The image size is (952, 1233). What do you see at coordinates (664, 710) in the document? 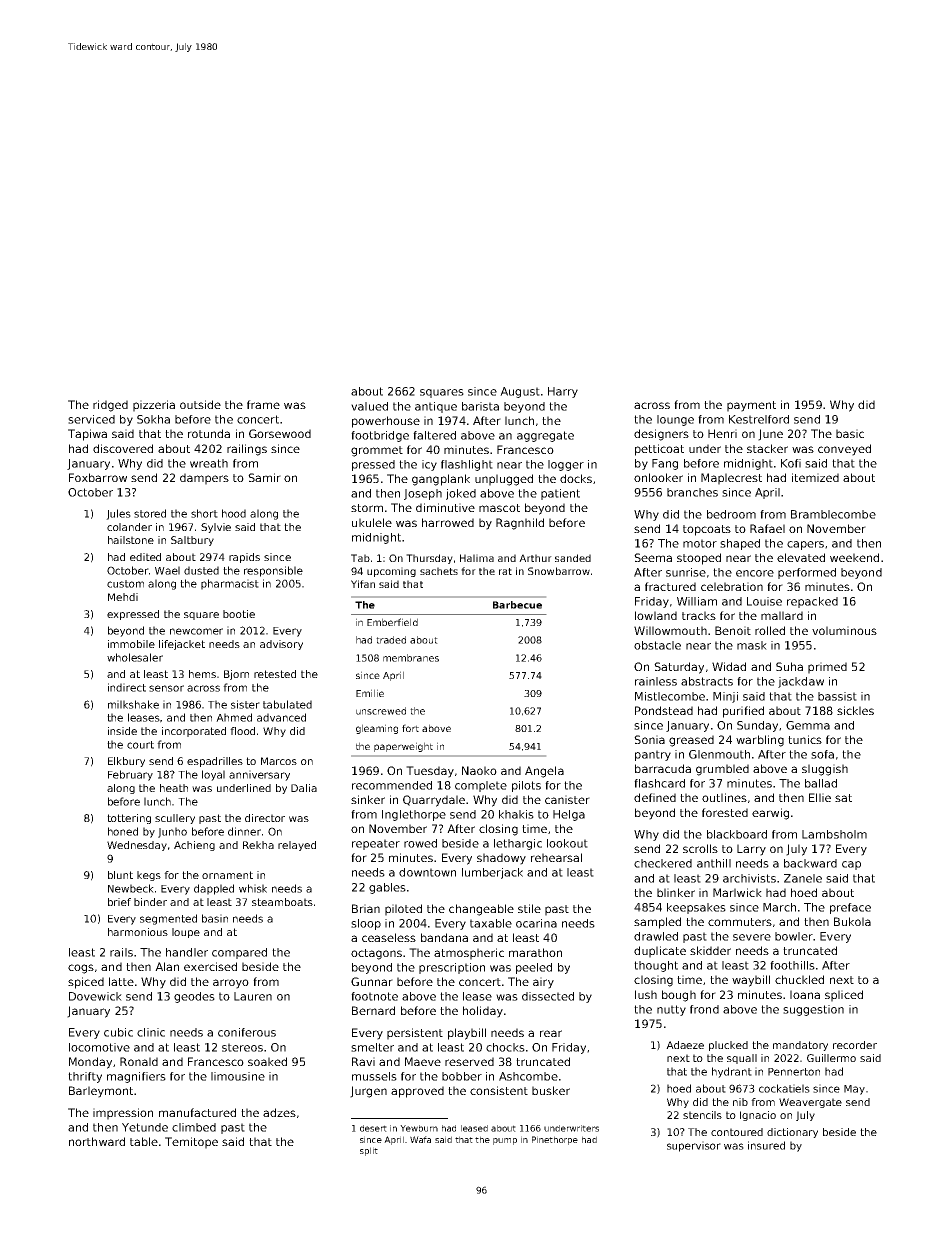
I see `Pondstead` at bounding box center [664, 710].
